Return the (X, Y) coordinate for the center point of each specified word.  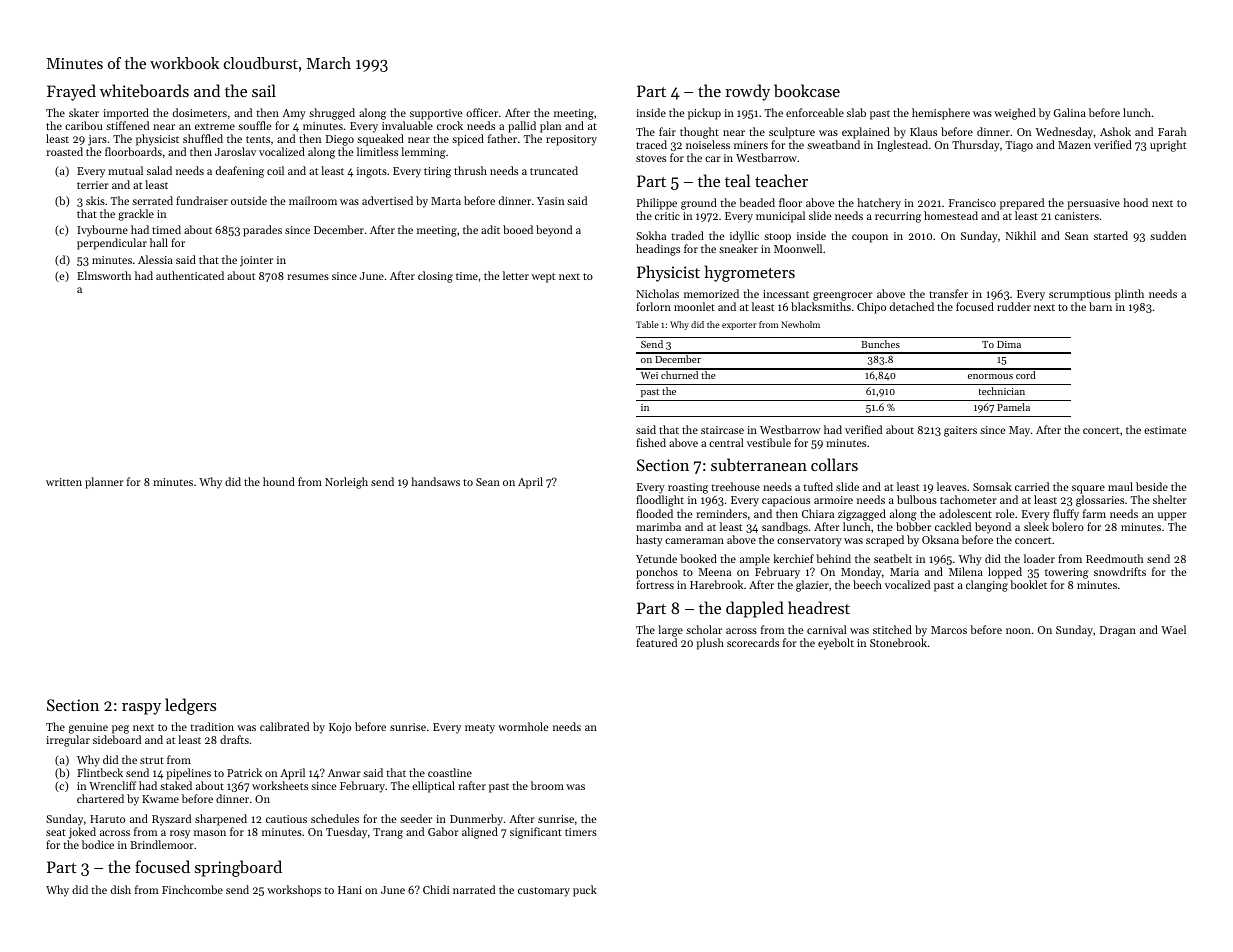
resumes (308, 277)
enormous (990, 376)
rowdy (747, 92)
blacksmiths (821, 306)
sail (264, 90)
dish (121, 889)
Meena (715, 572)
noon (1018, 631)
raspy (141, 709)
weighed (1015, 114)
